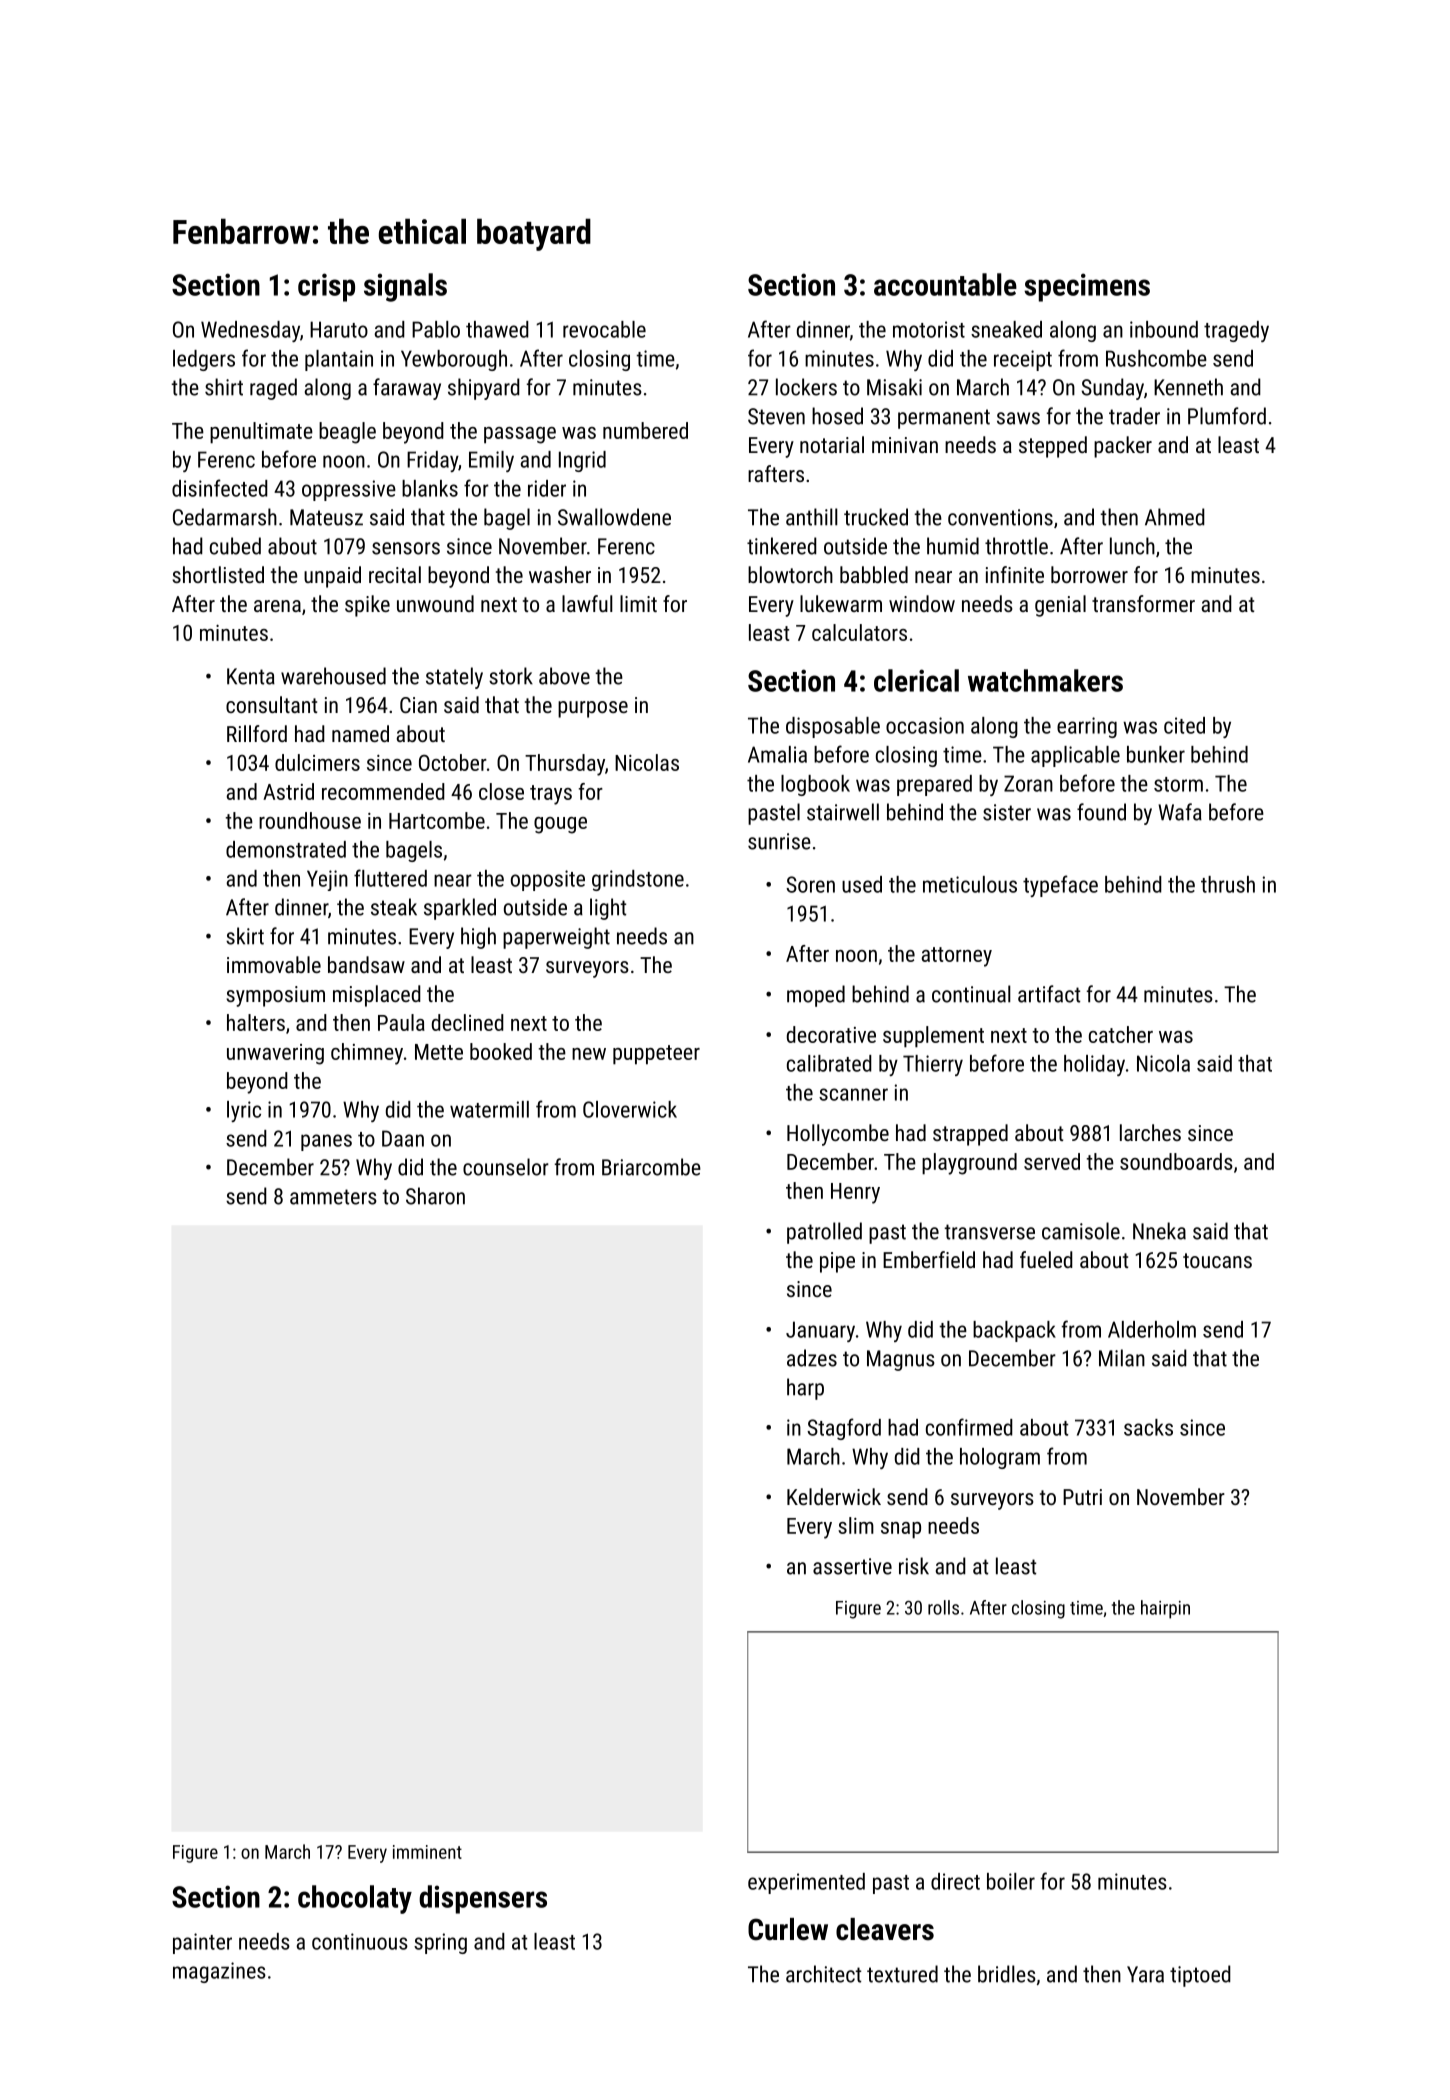 The width and height of the screenshot is (1450, 2100). I want to click on shipyard, so click(484, 389).
